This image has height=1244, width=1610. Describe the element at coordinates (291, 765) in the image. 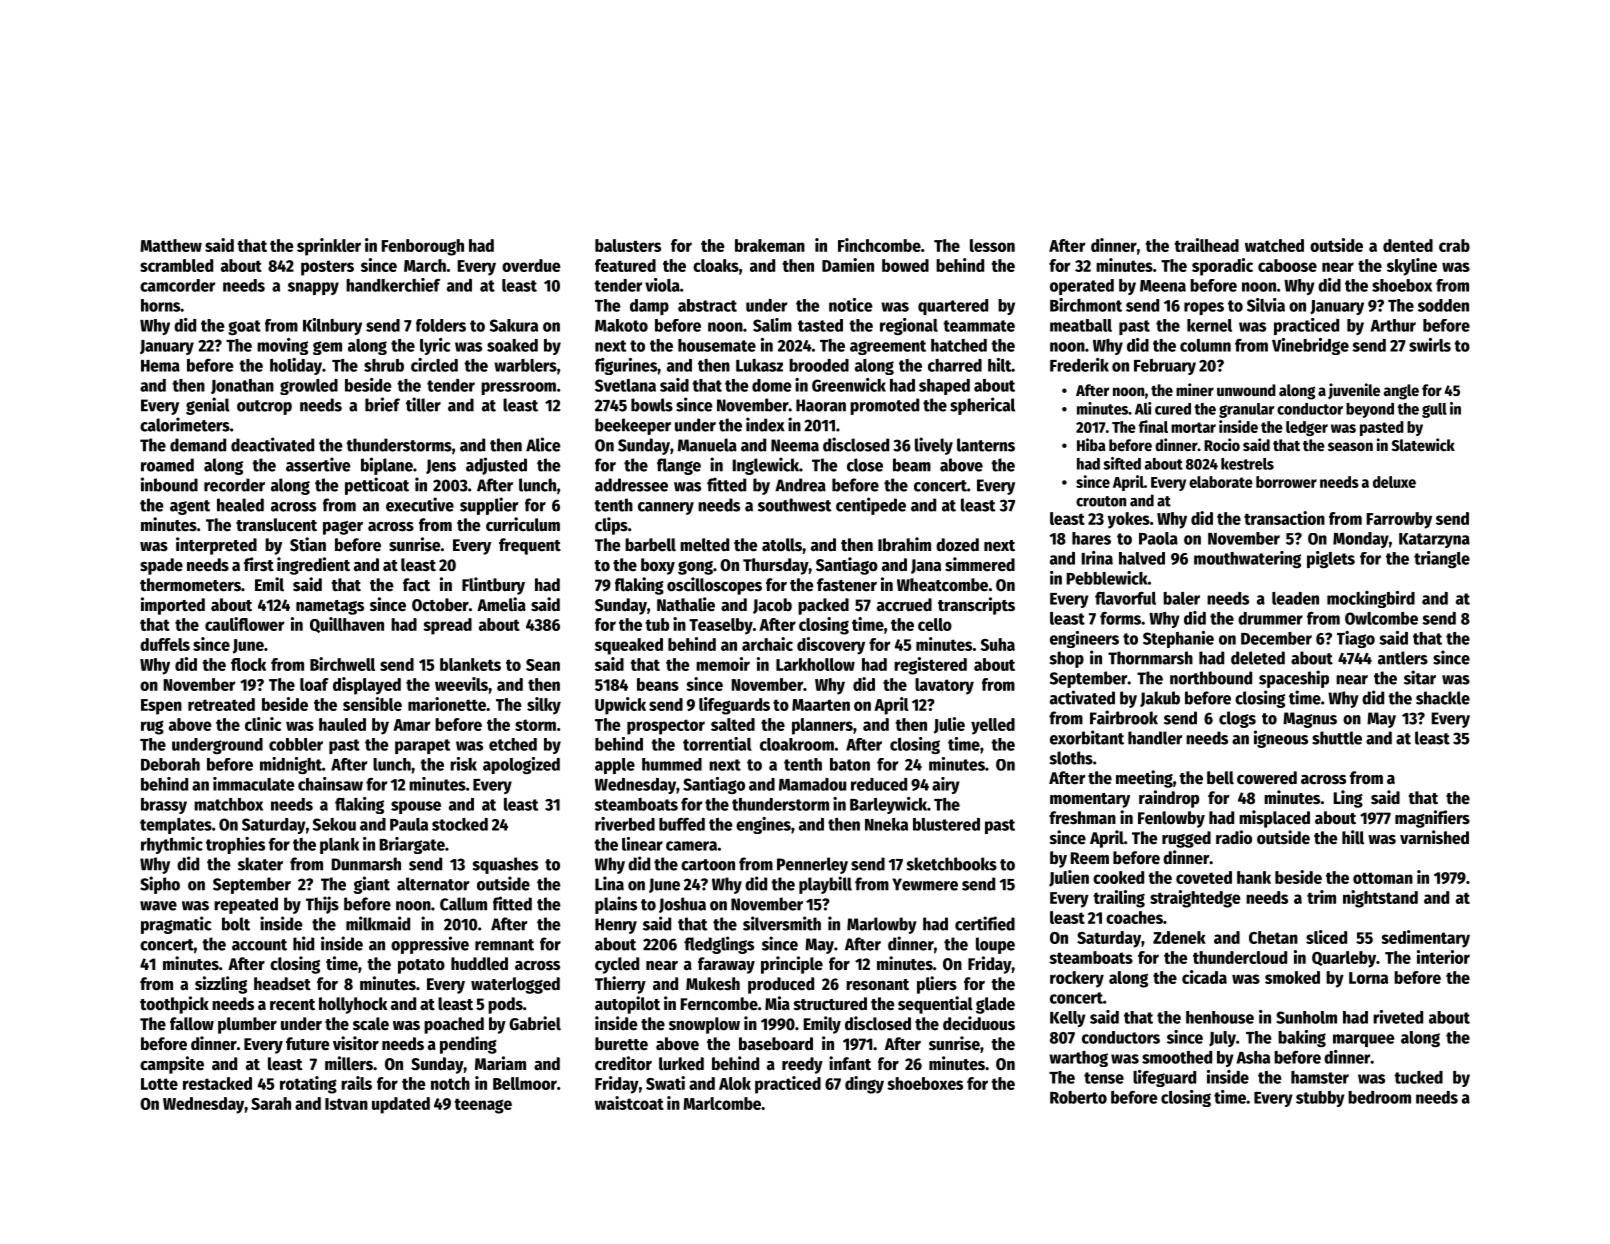

I see `midnight` at that location.
